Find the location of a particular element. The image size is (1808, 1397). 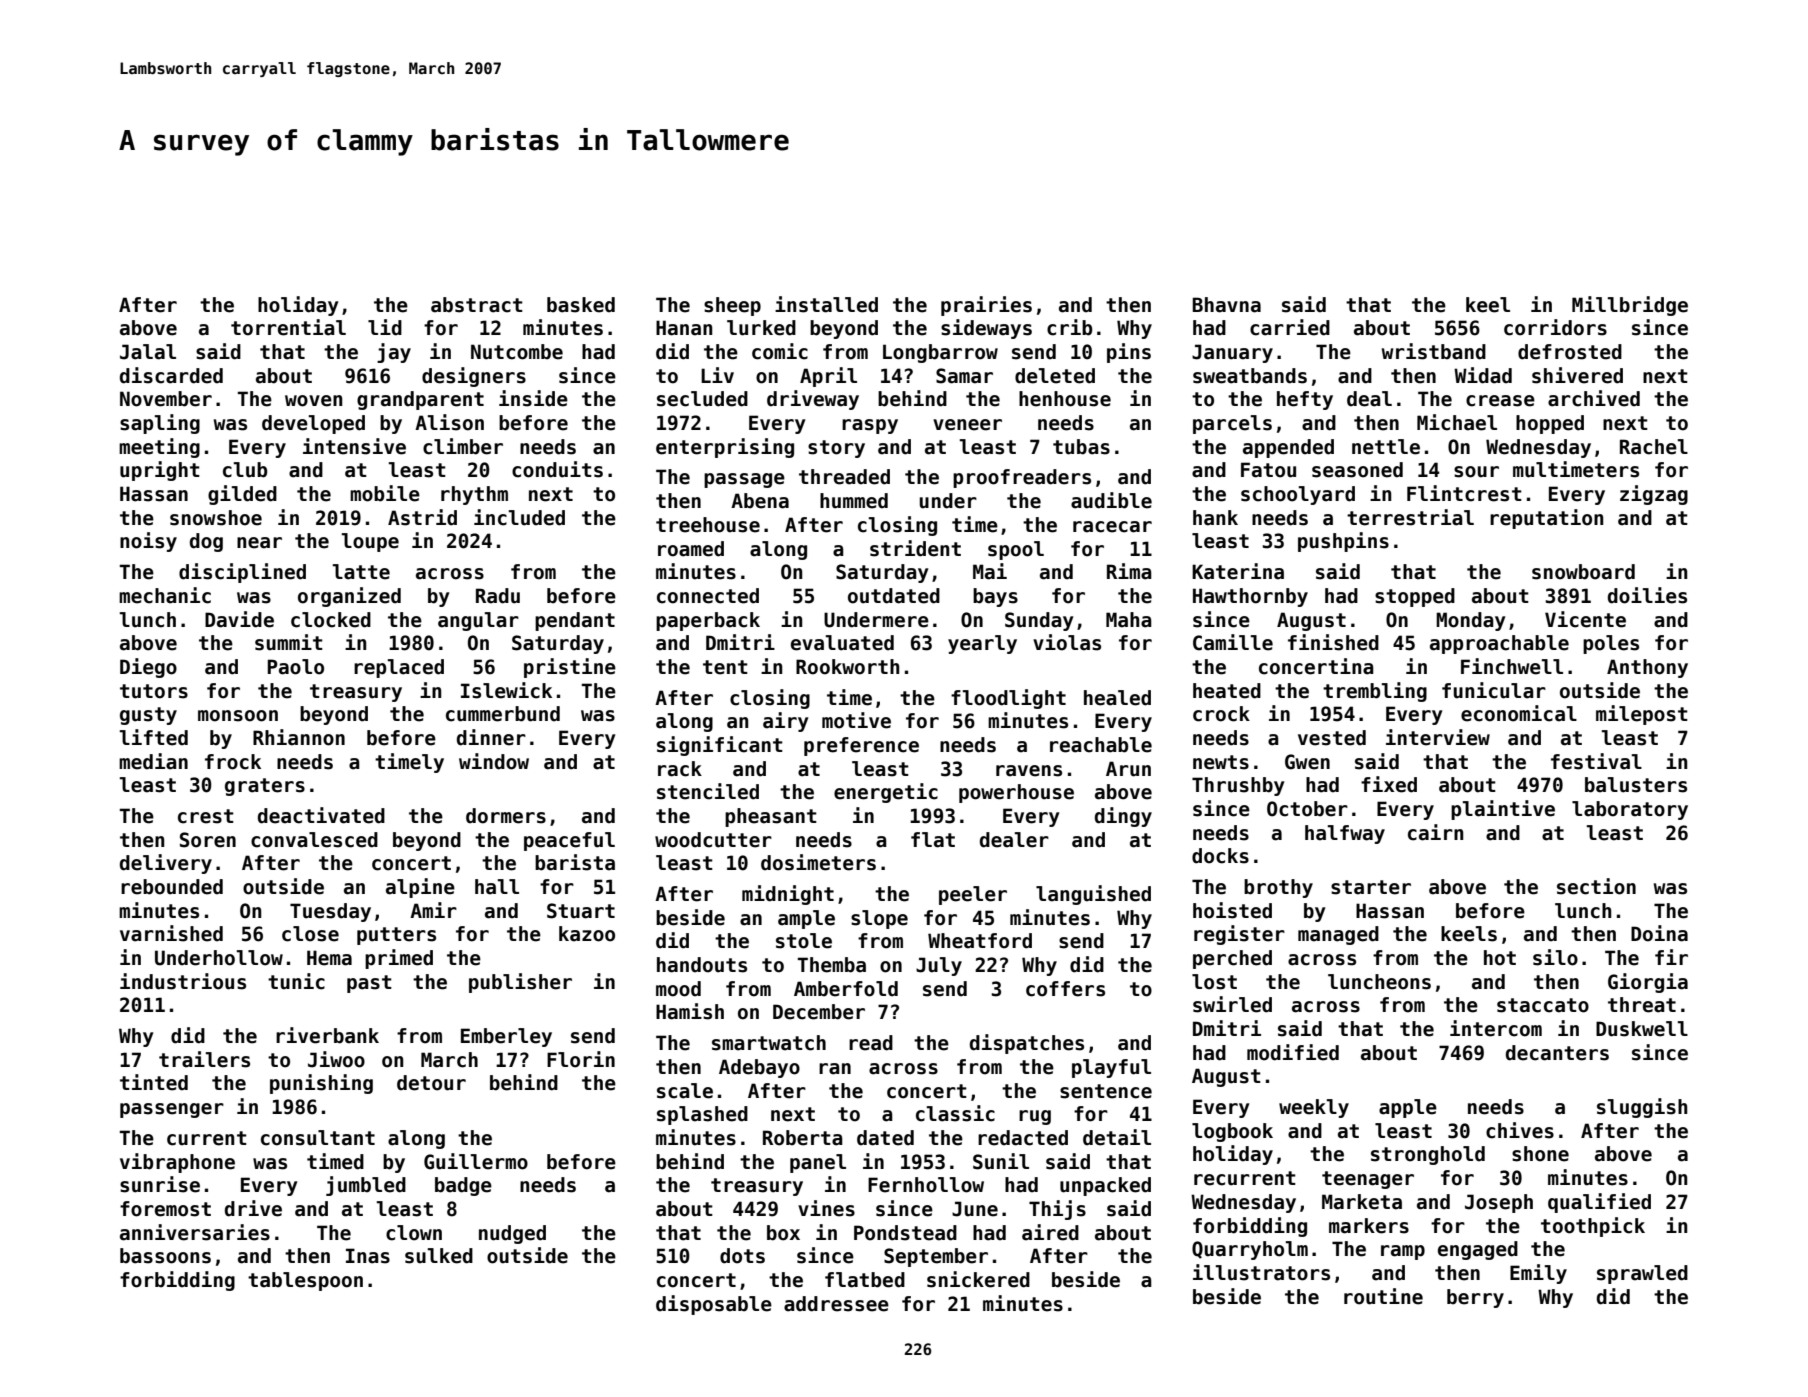

poles is located at coordinates (1611, 644).
